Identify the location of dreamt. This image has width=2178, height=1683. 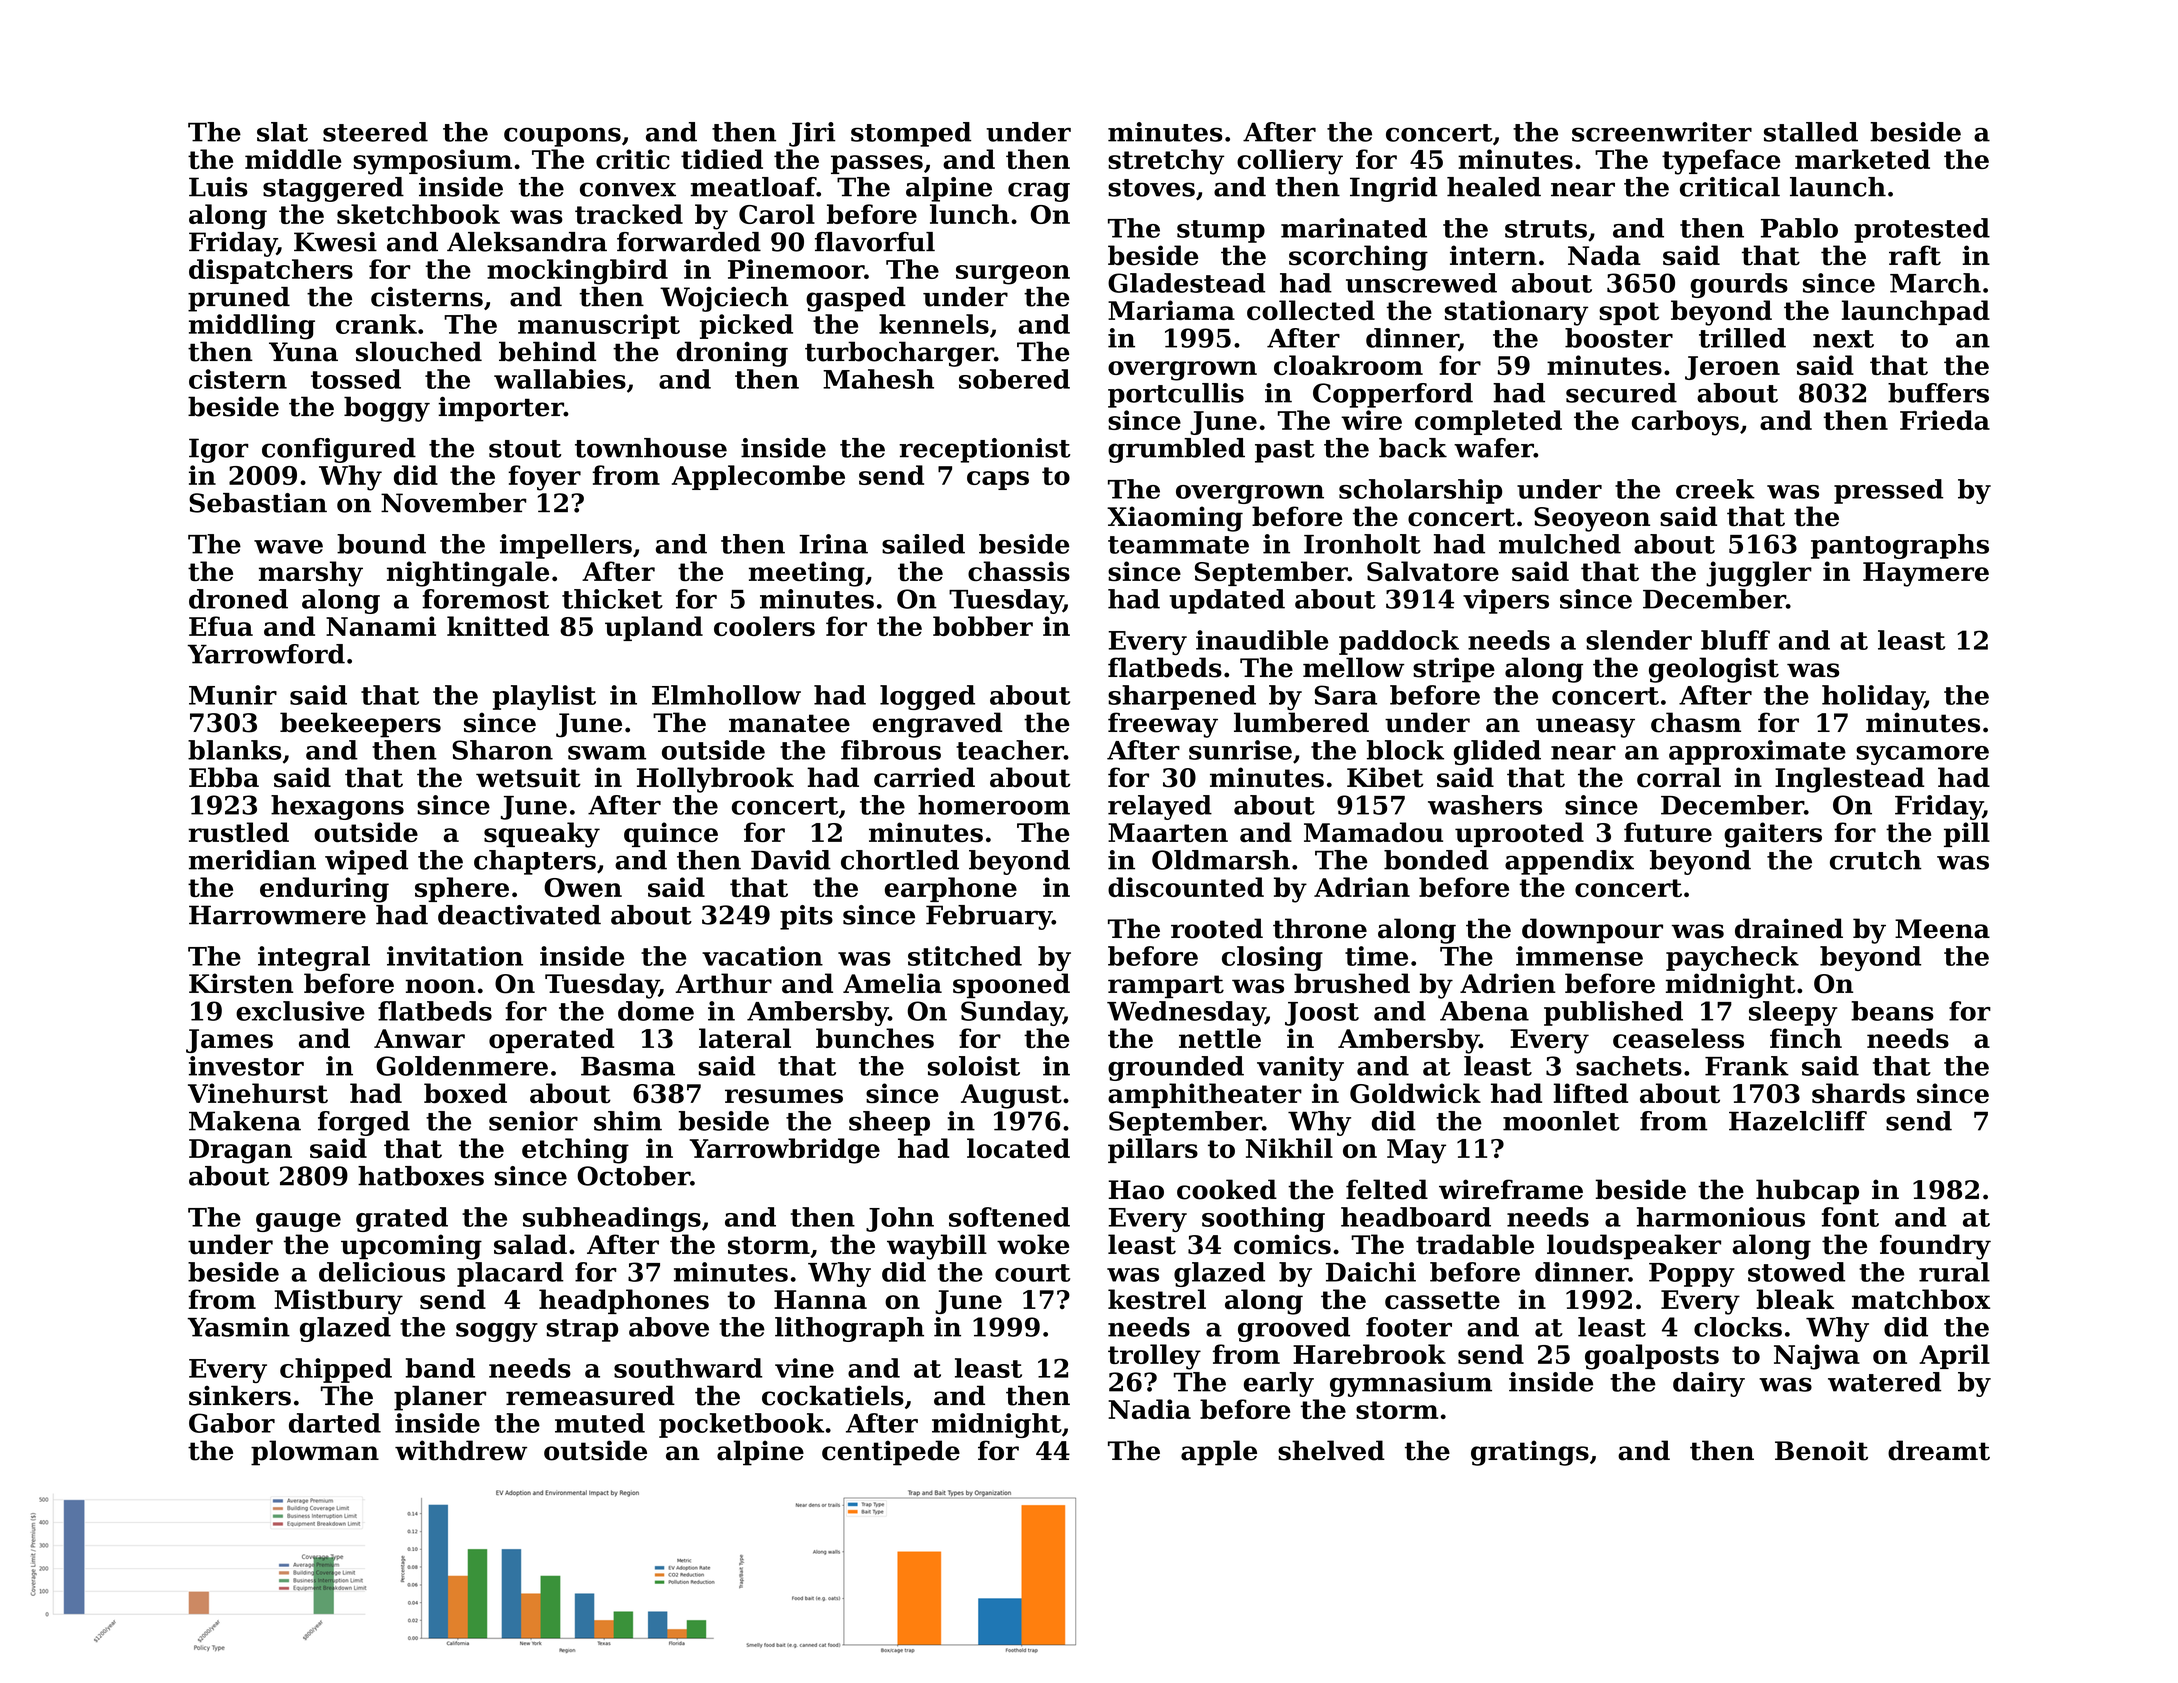
(1939, 1450).
